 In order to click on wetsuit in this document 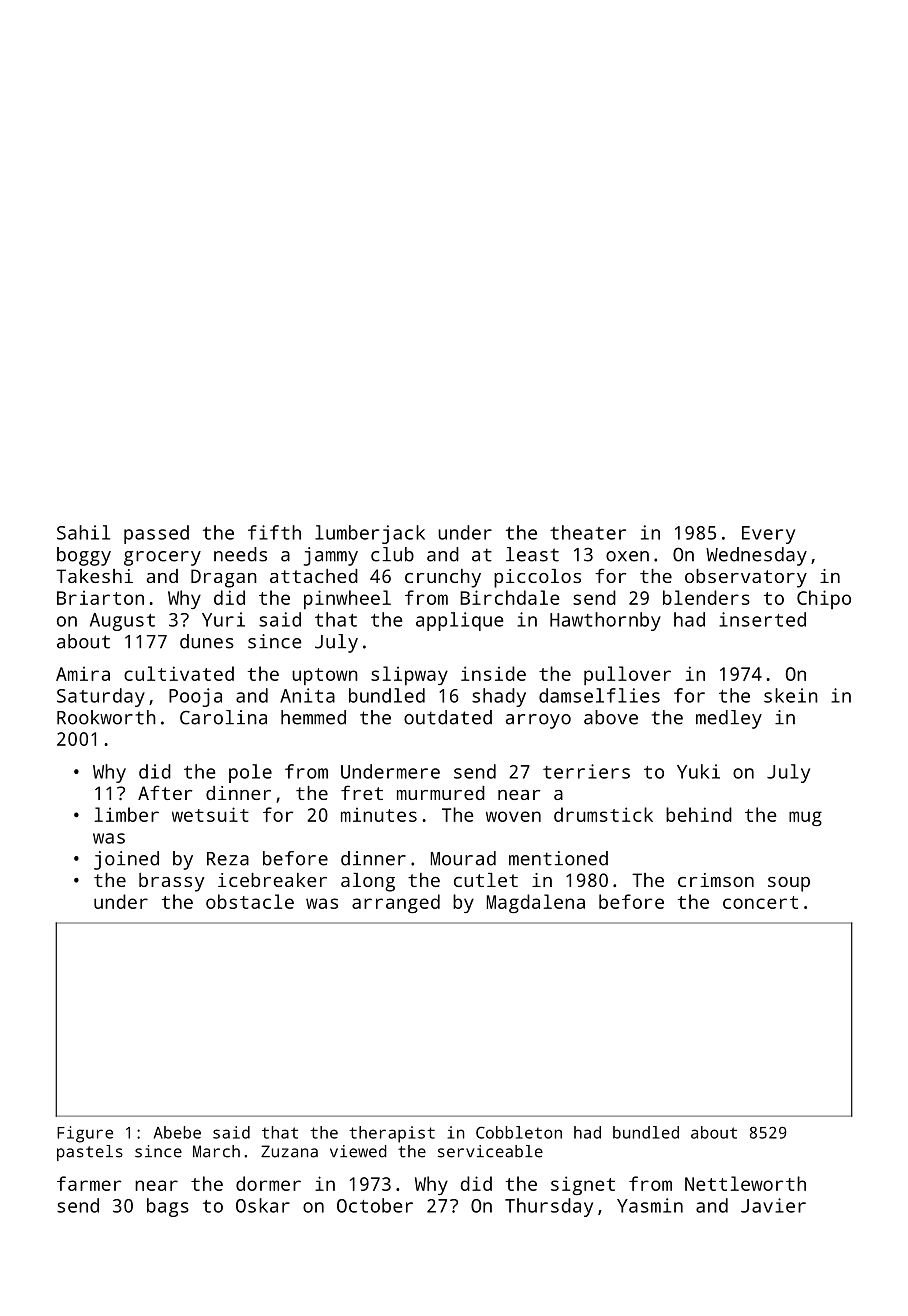, I will do `click(210, 814)`.
